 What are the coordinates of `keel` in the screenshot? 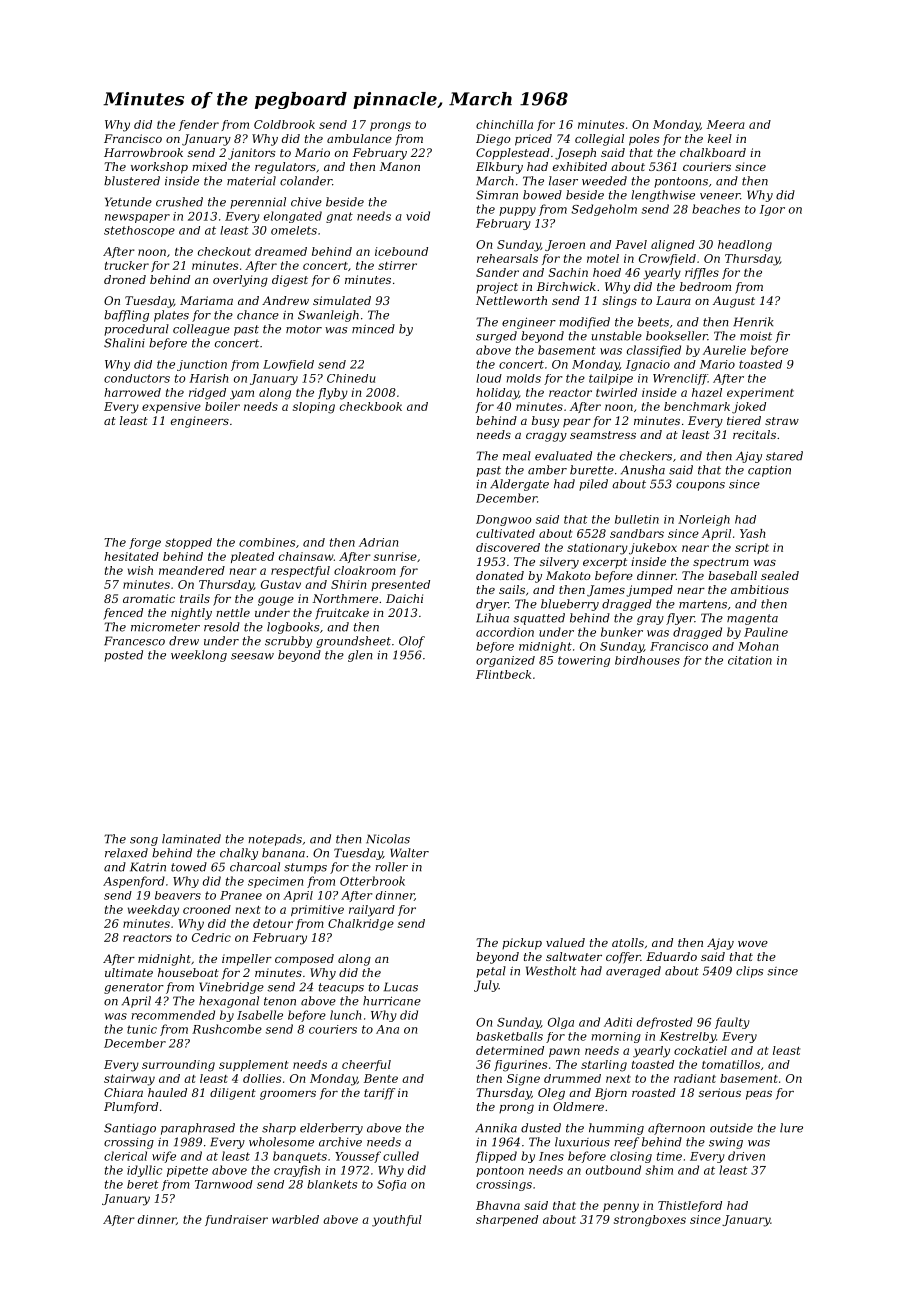 It's located at (720, 138).
